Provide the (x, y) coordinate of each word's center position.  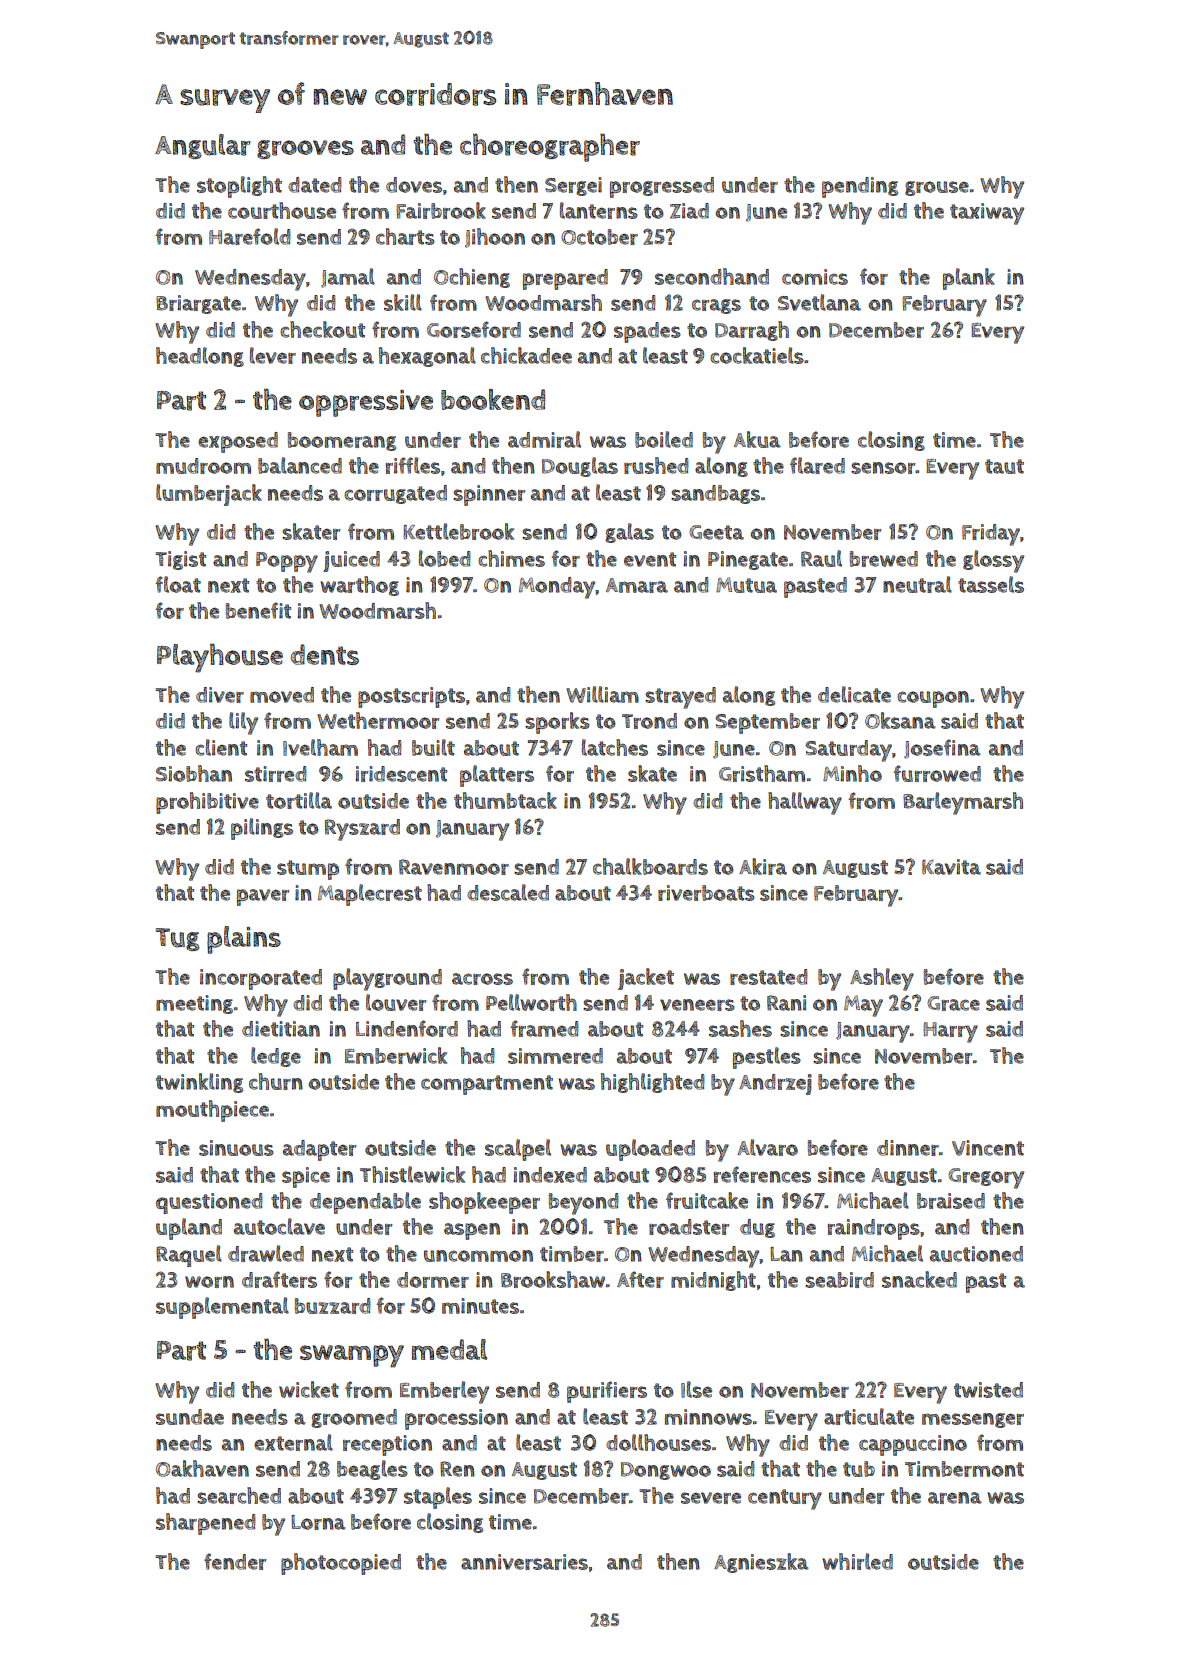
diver (220, 695)
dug (757, 1228)
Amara (637, 585)
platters (497, 776)
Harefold (249, 236)
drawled (266, 1253)
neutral (917, 584)
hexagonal (427, 357)
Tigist (180, 560)
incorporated (261, 979)
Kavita (951, 867)
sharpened (205, 1524)
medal (449, 1349)
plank (969, 279)
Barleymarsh (963, 803)
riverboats (706, 893)
